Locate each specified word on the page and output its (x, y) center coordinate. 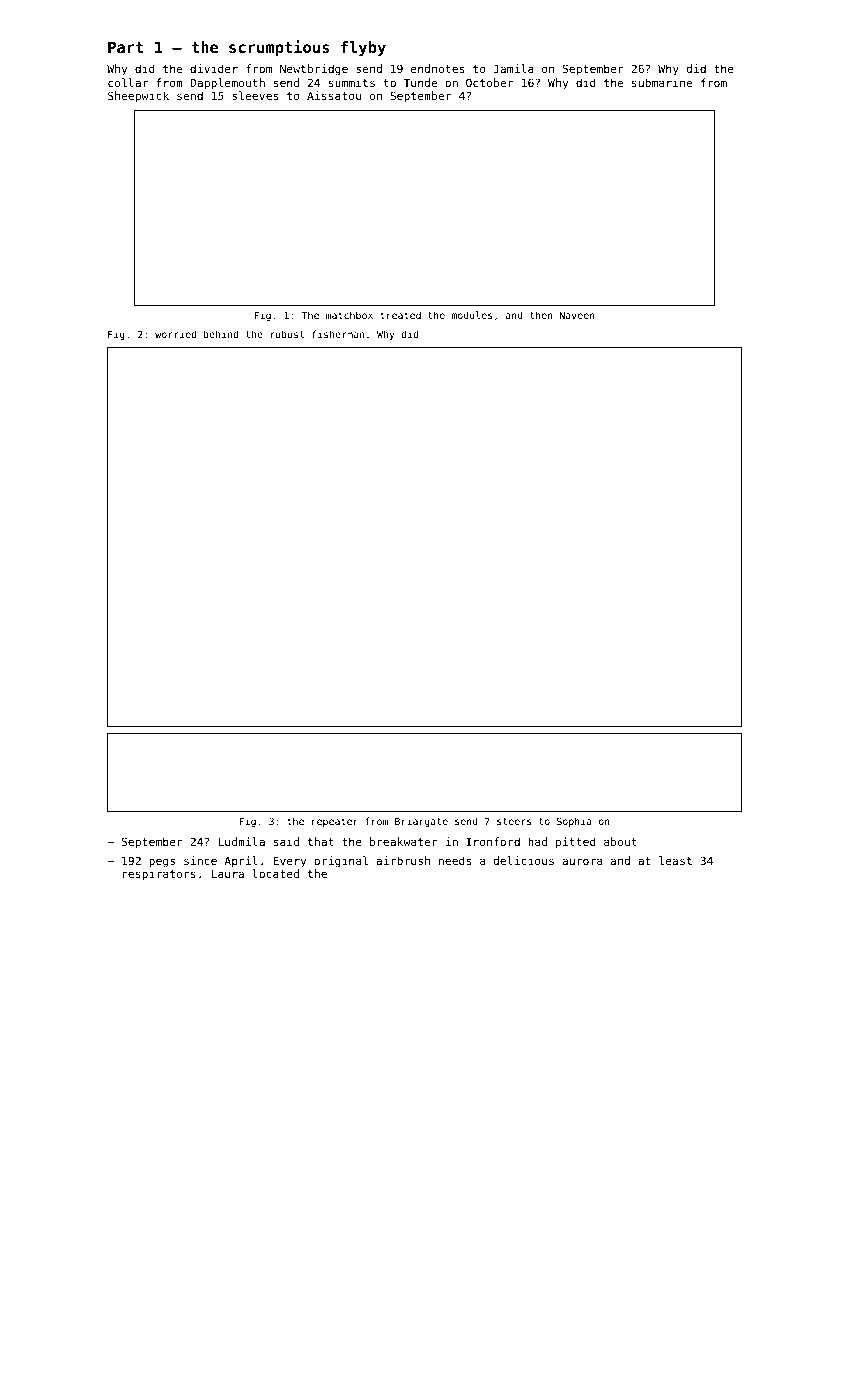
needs (455, 860)
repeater (335, 822)
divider (214, 68)
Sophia (574, 822)
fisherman (338, 334)
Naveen (577, 315)
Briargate (421, 822)
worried (175, 334)
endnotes (437, 68)
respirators (159, 874)
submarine (662, 82)
